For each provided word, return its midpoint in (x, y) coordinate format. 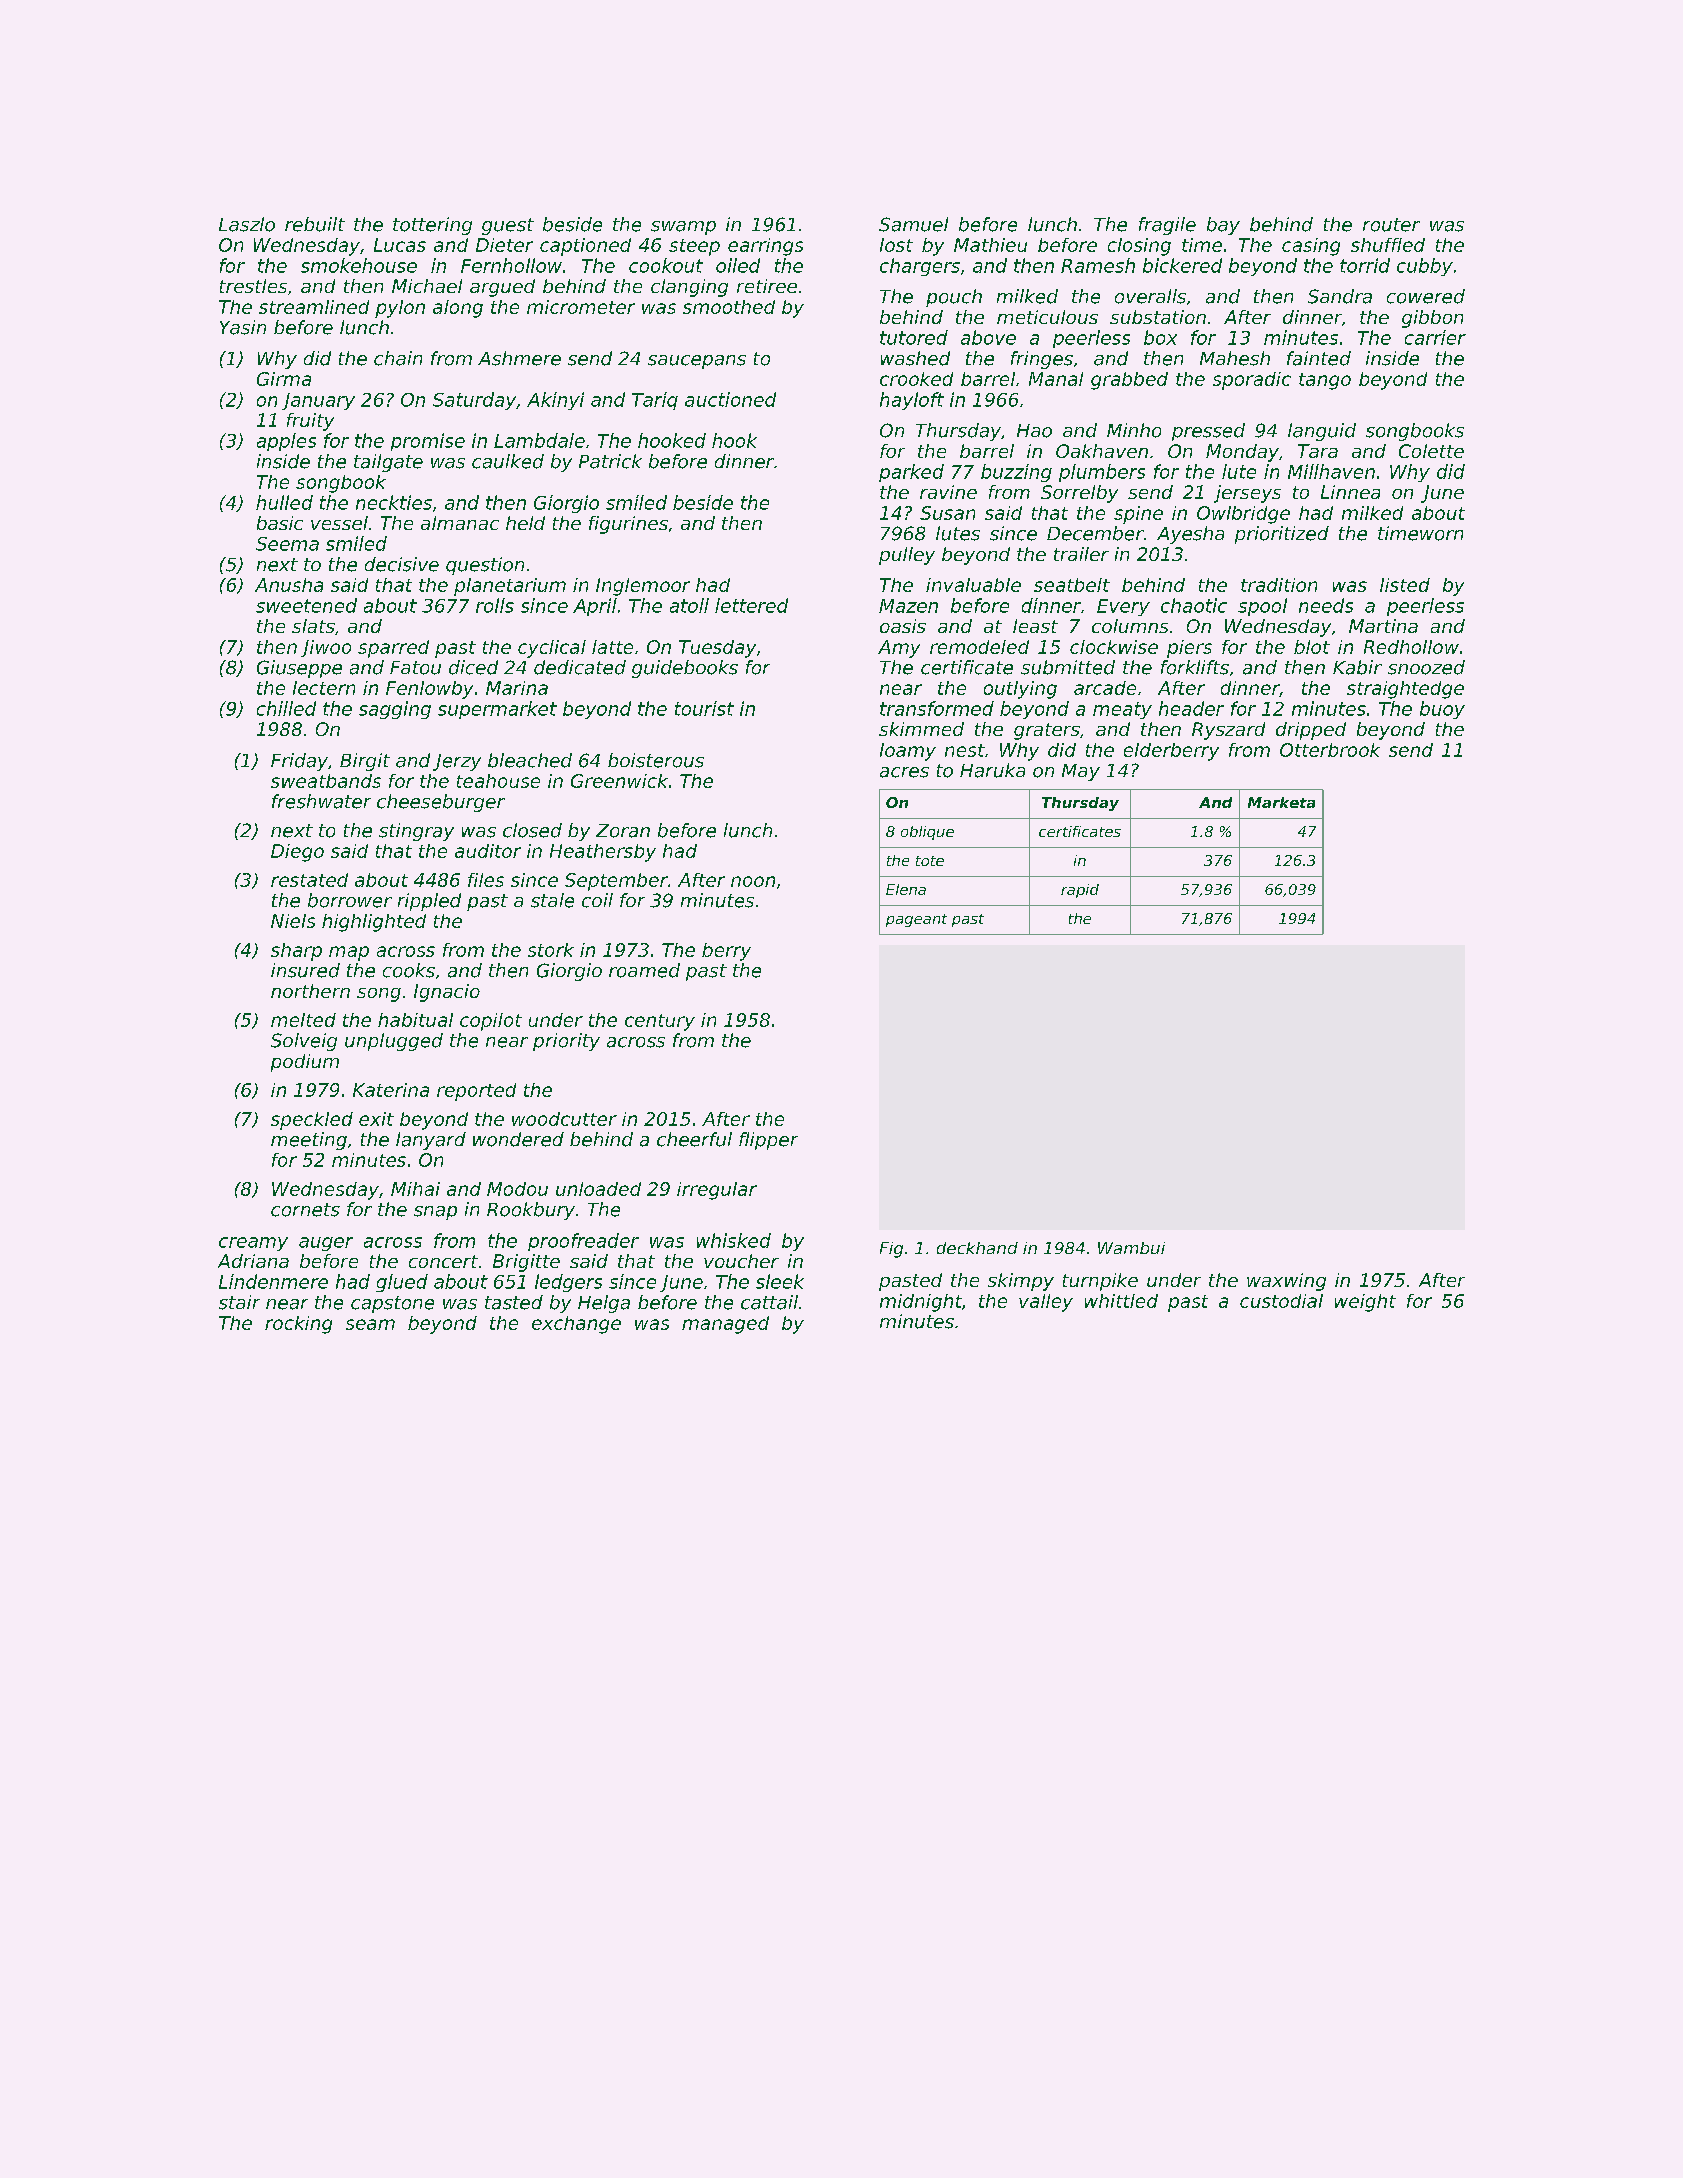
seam (370, 1324)
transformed (937, 708)
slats (313, 626)
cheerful (694, 1139)
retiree (767, 286)
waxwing (1286, 1282)
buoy (1442, 710)
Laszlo (247, 224)
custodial (1281, 1301)
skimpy (1021, 1282)
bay (1223, 226)
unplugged (394, 1042)
